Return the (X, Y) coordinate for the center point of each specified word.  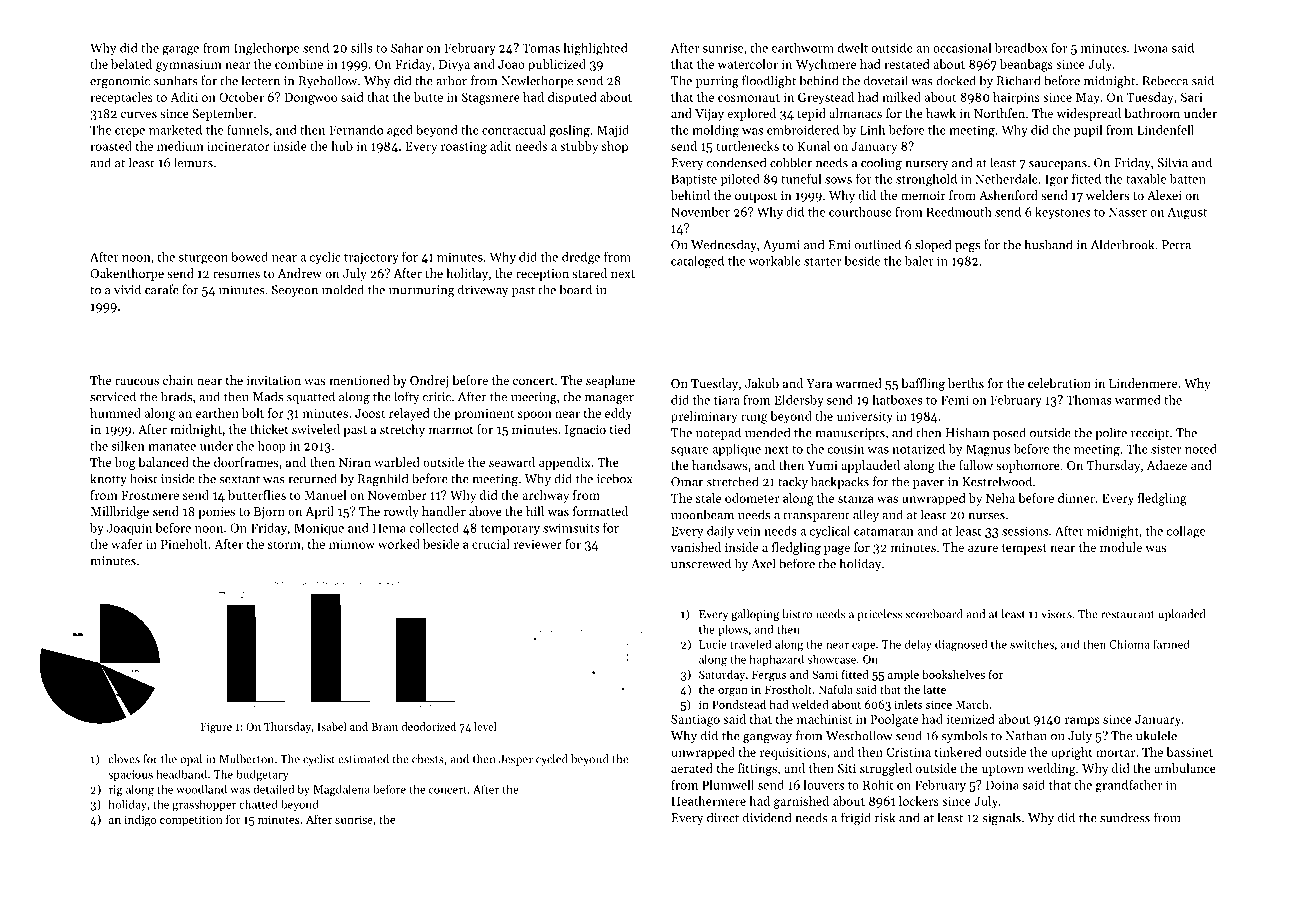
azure (983, 548)
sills (362, 48)
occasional (962, 48)
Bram (384, 727)
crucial (491, 544)
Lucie (713, 644)
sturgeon (203, 259)
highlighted (596, 49)
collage (1186, 532)
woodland (201, 789)
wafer (127, 544)
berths (966, 383)
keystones (1062, 213)
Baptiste (694, 180)
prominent (484, 415)
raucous (137, 381)
